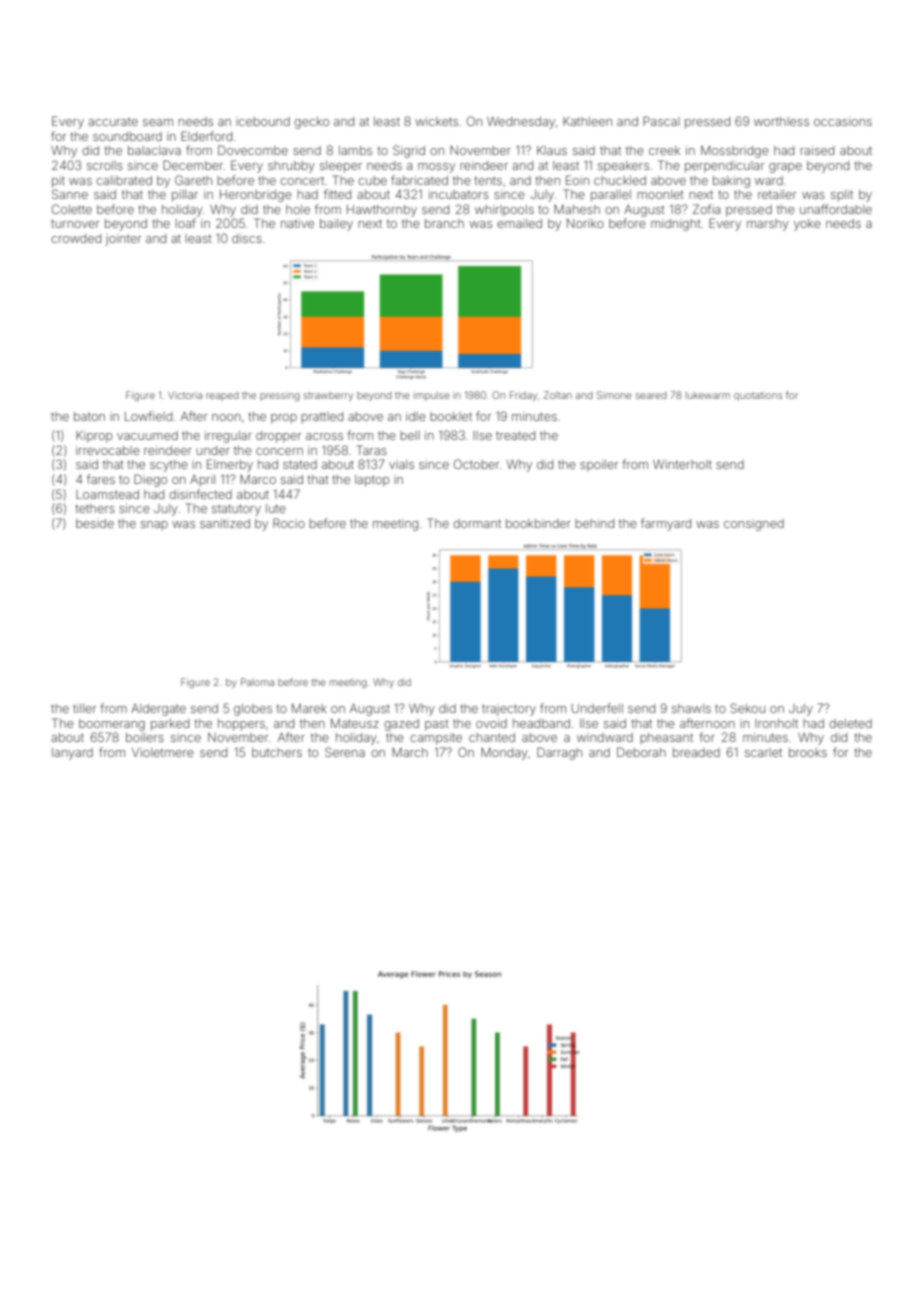 The width and height of the screenshot is (924, 1308). Describe the element at coordinates (651, 395) in the screenshot. I see `seared` at that location.
